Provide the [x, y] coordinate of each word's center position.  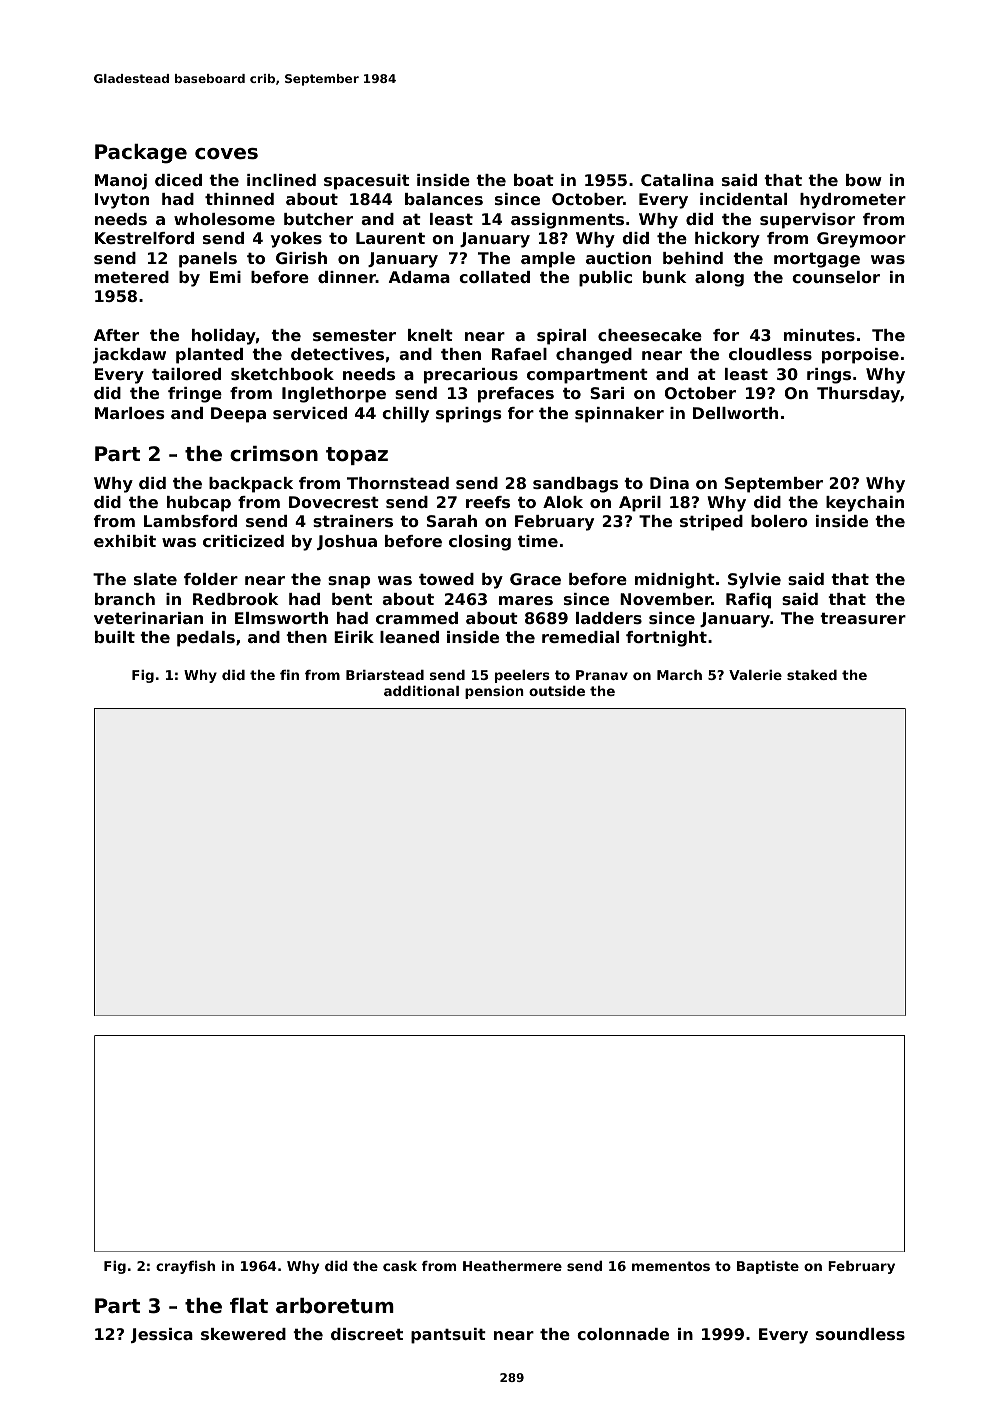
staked [812, 675]
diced [178, 180]
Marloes [129, 413]
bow [864, 180]
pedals [206, 639]
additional [421, 691]
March [679, 675]
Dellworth [735, 413]
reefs [488, 502]
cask [400, 1266]
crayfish [185, 1267]
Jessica [162, 1335]
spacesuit [366, 182]
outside [557, 691]
